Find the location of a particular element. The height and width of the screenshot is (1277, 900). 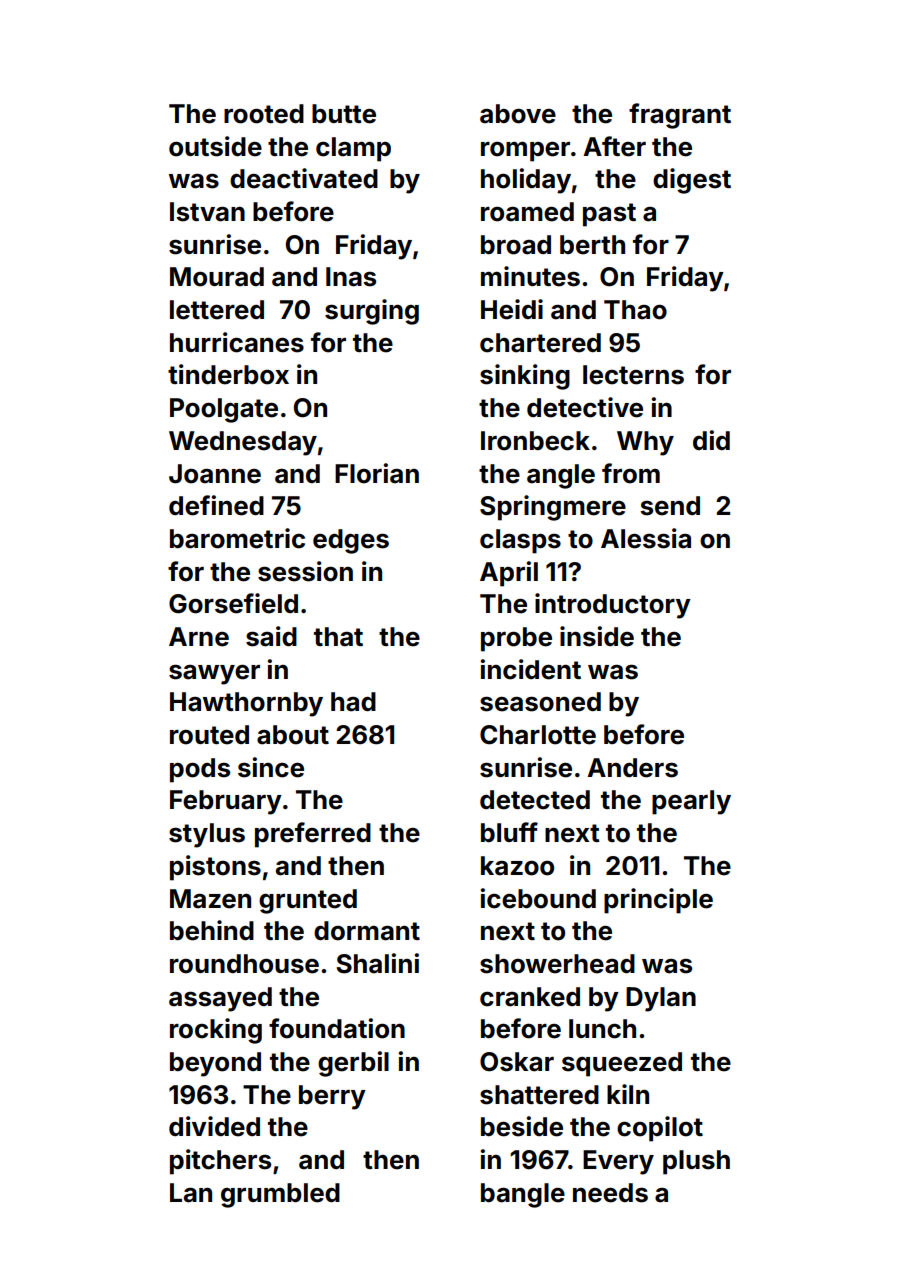

icebound is located at coordinates (538, 898).
